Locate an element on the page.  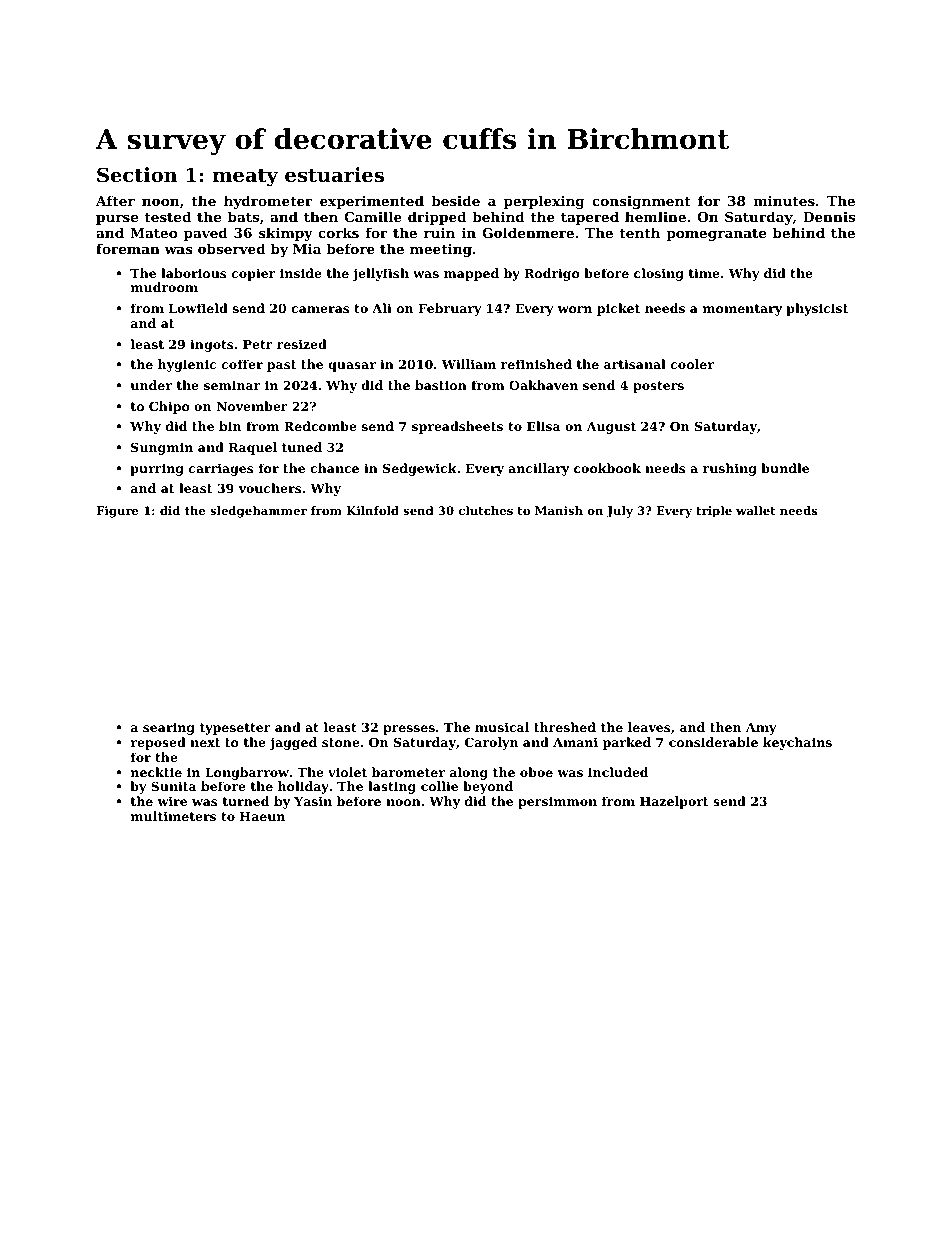
Ali is located at coordinates (382, 308).
